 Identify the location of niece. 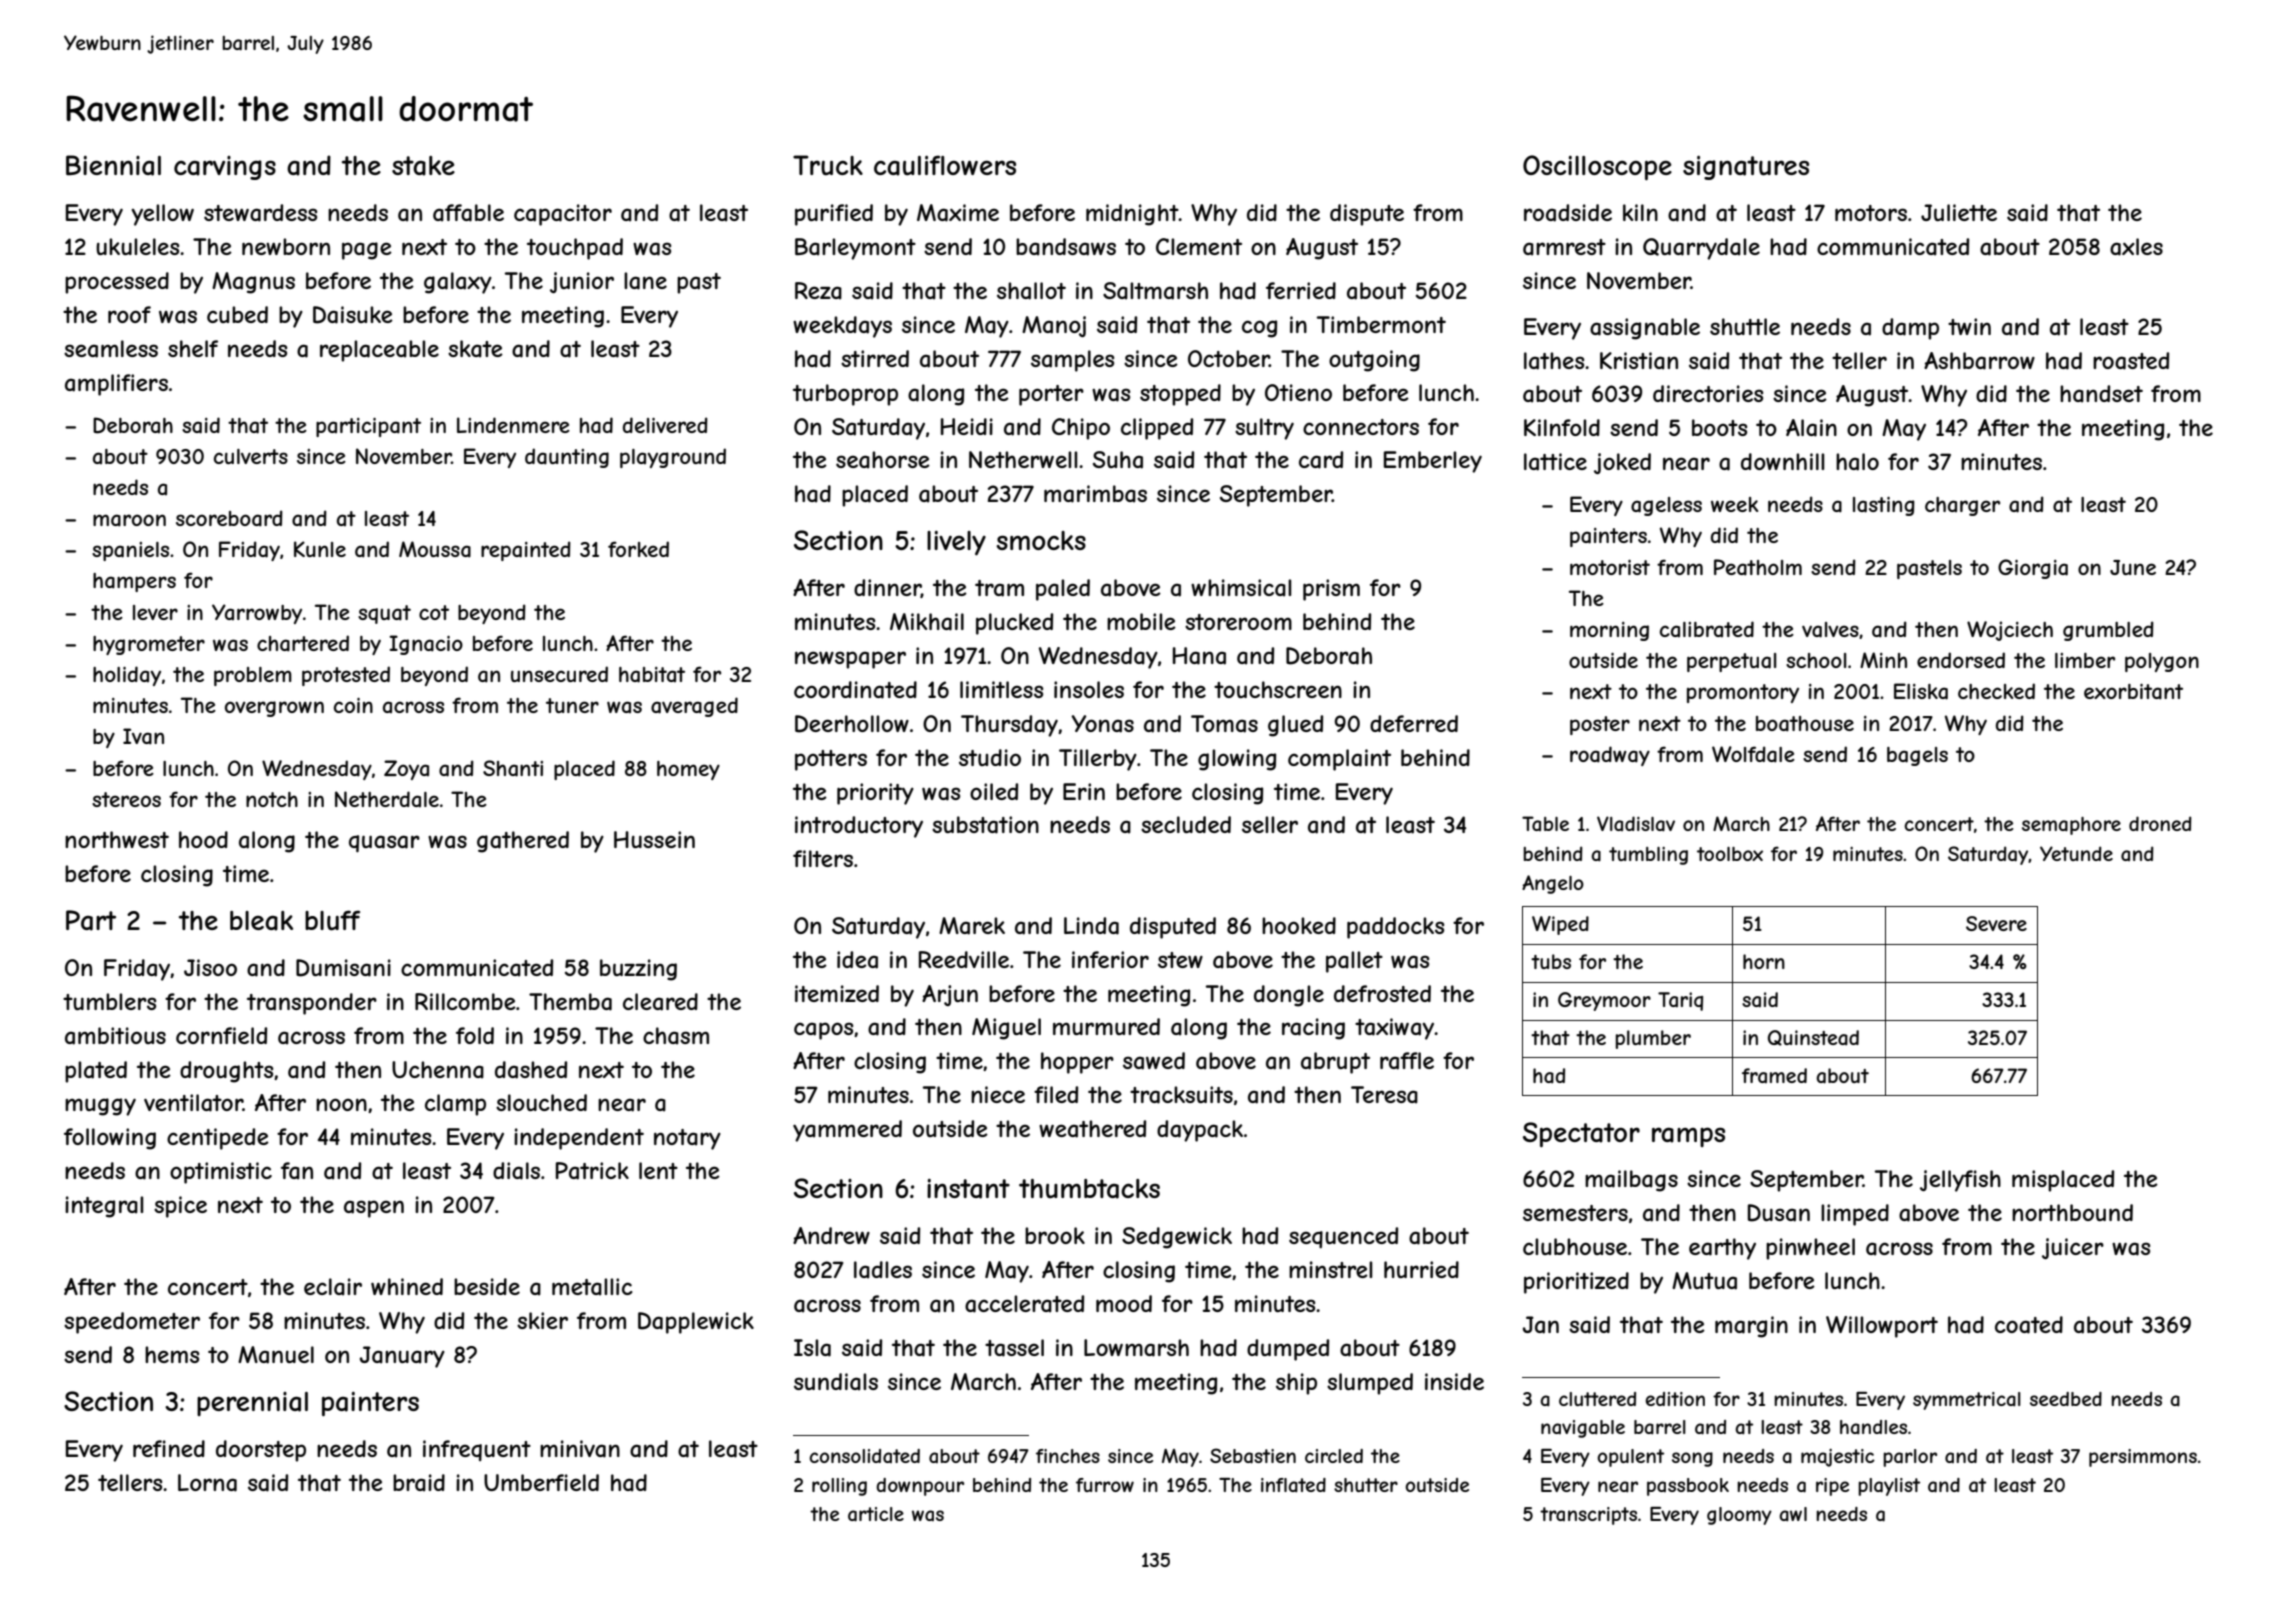
(998, 1094).
